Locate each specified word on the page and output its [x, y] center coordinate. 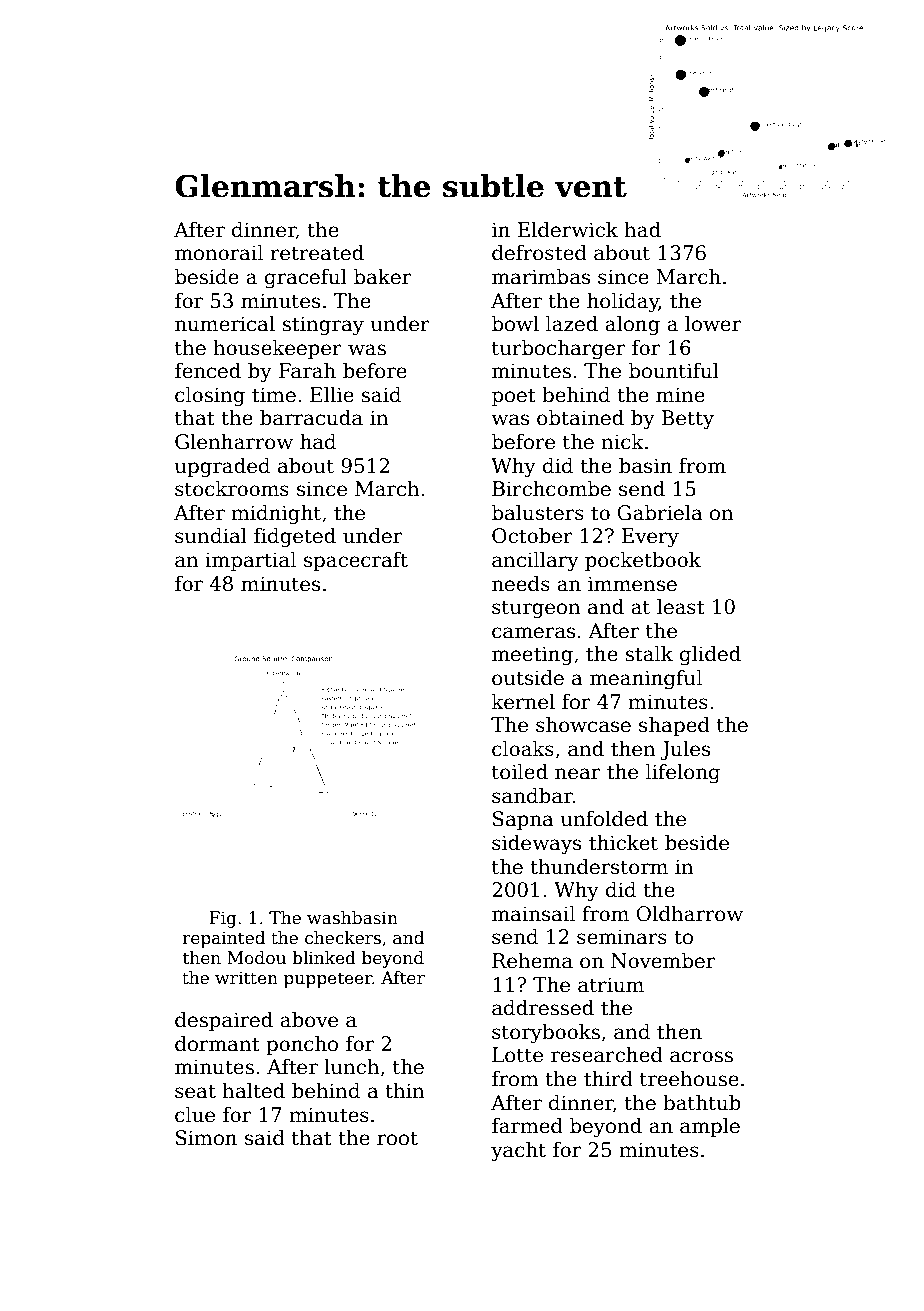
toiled [520, 772]
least [681, 607]
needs [521, 584]
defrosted [539, 253]
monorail [219, 253]
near [577, 774]
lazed [572, 324]
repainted [223, 939]
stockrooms [232, 489]
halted [253, 1091]
